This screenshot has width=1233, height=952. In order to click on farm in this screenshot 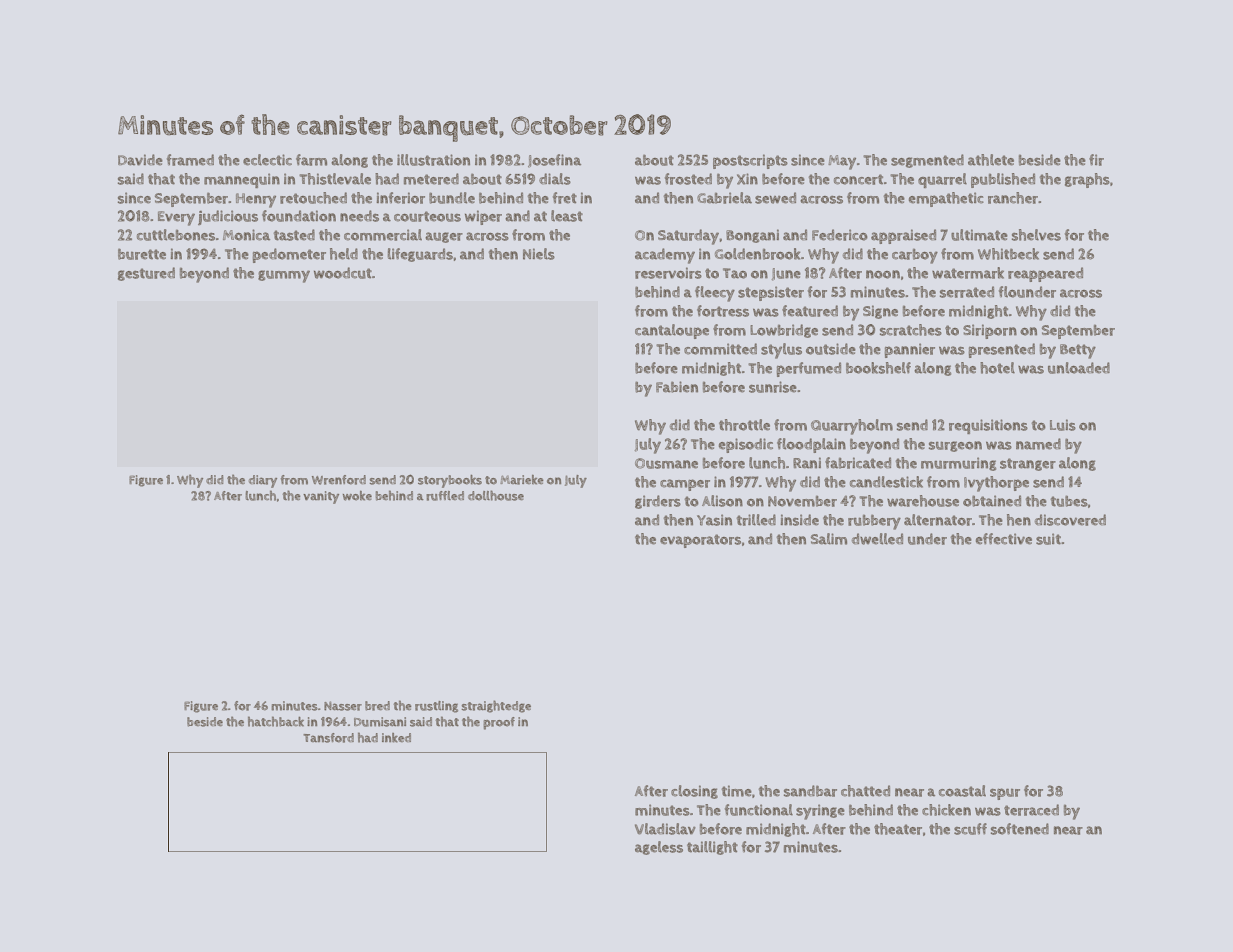, I will do `click(311, 160)`.
